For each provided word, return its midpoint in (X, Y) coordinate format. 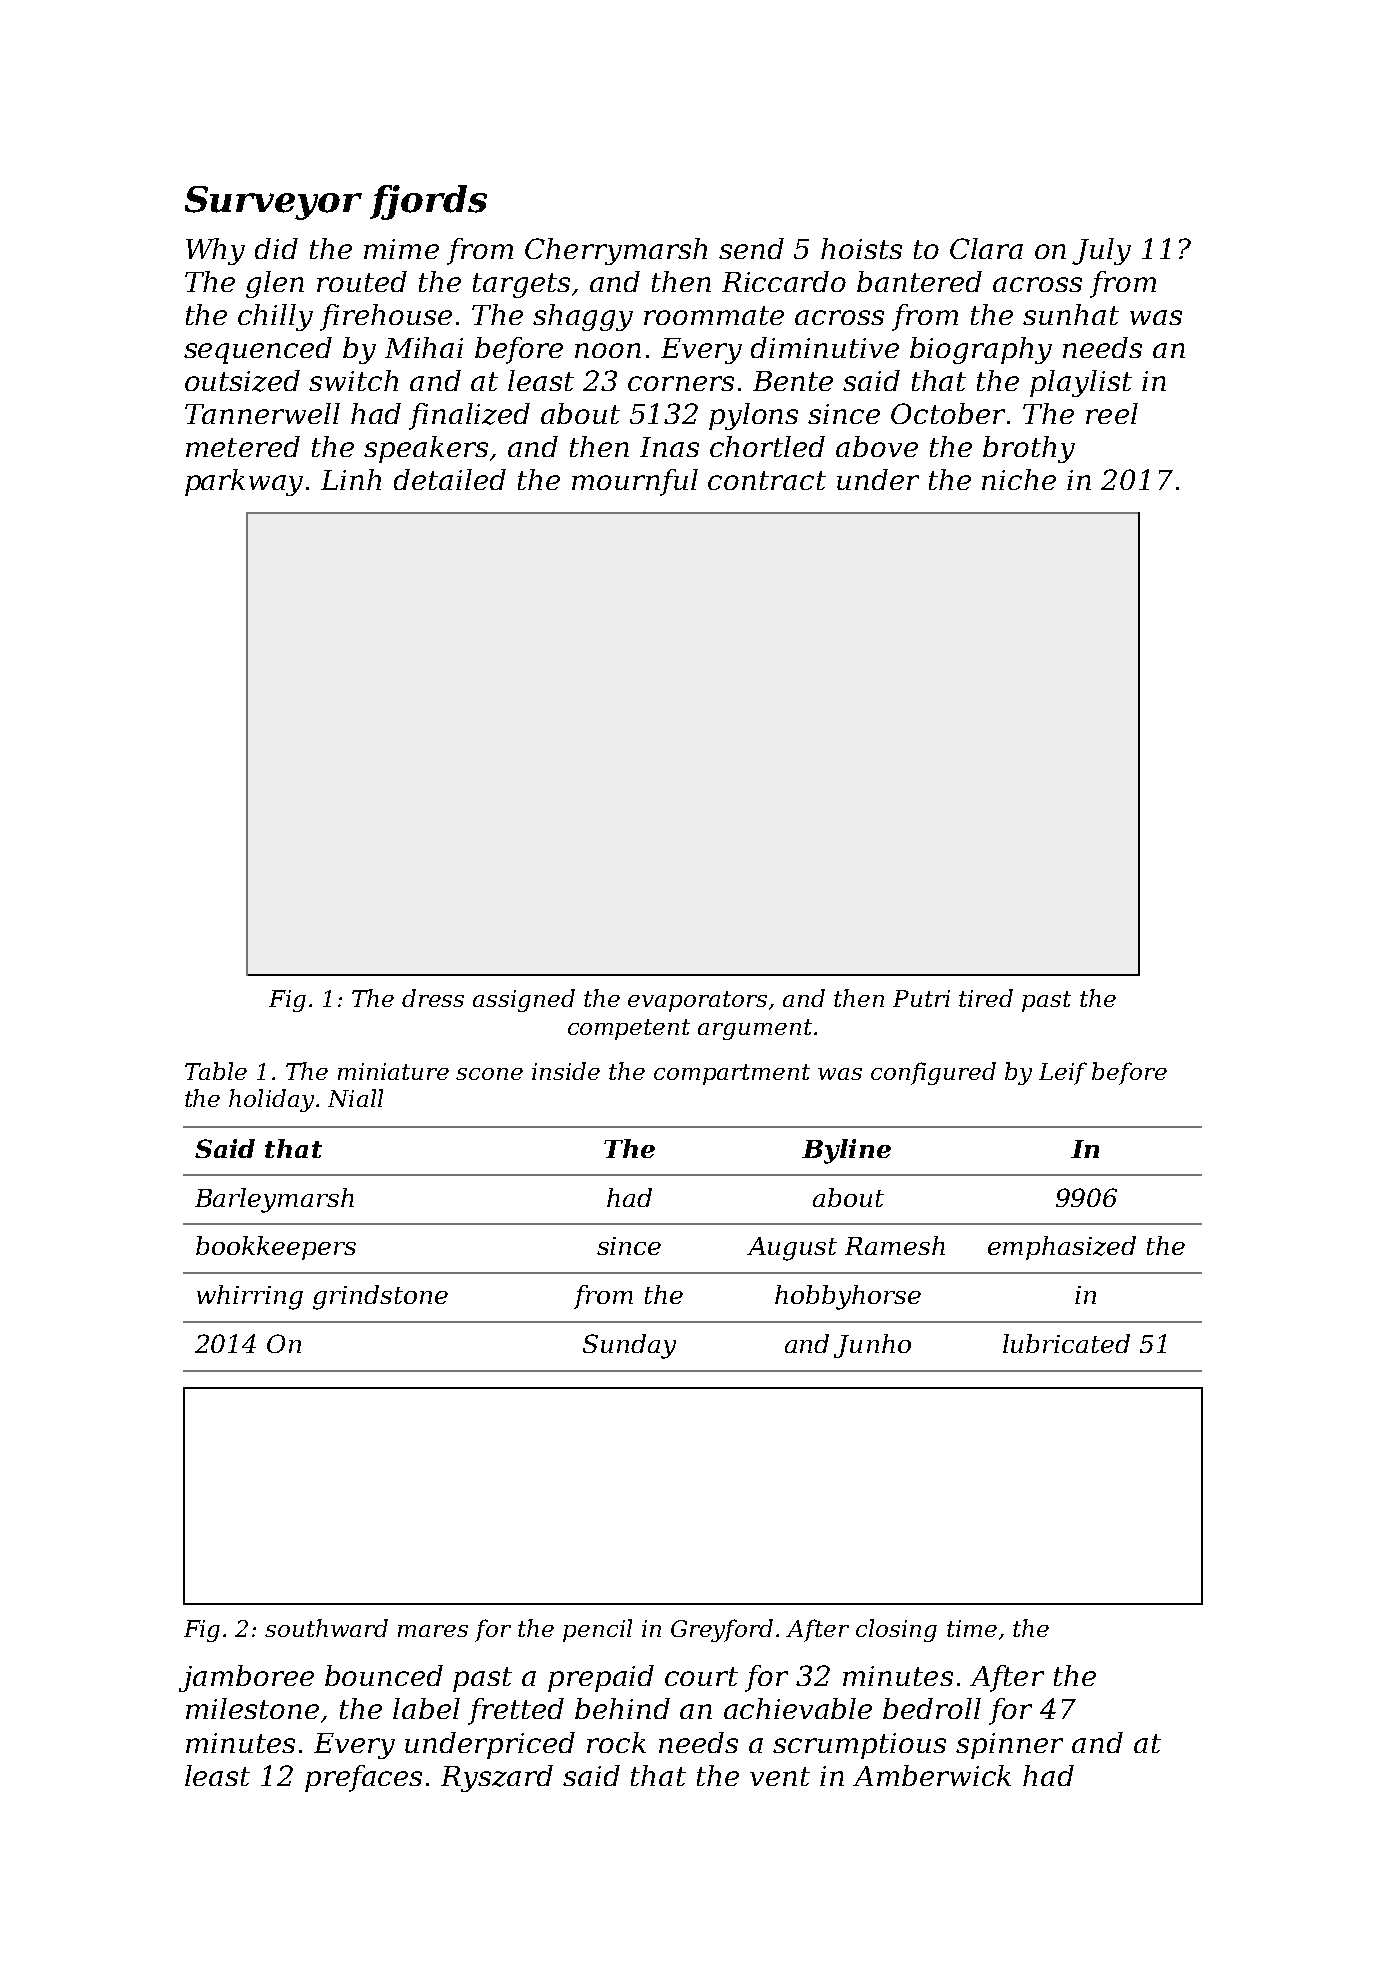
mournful (635, 482)
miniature (393, 1071)
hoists (861, 248)
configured (933, 1073)
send (751, 248)
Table (216, 1071)
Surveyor (273, 203)
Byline (846, 1151)
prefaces (363, 1778)
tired (986, 998)
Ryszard (497, 1778)
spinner (1009, 1746)
